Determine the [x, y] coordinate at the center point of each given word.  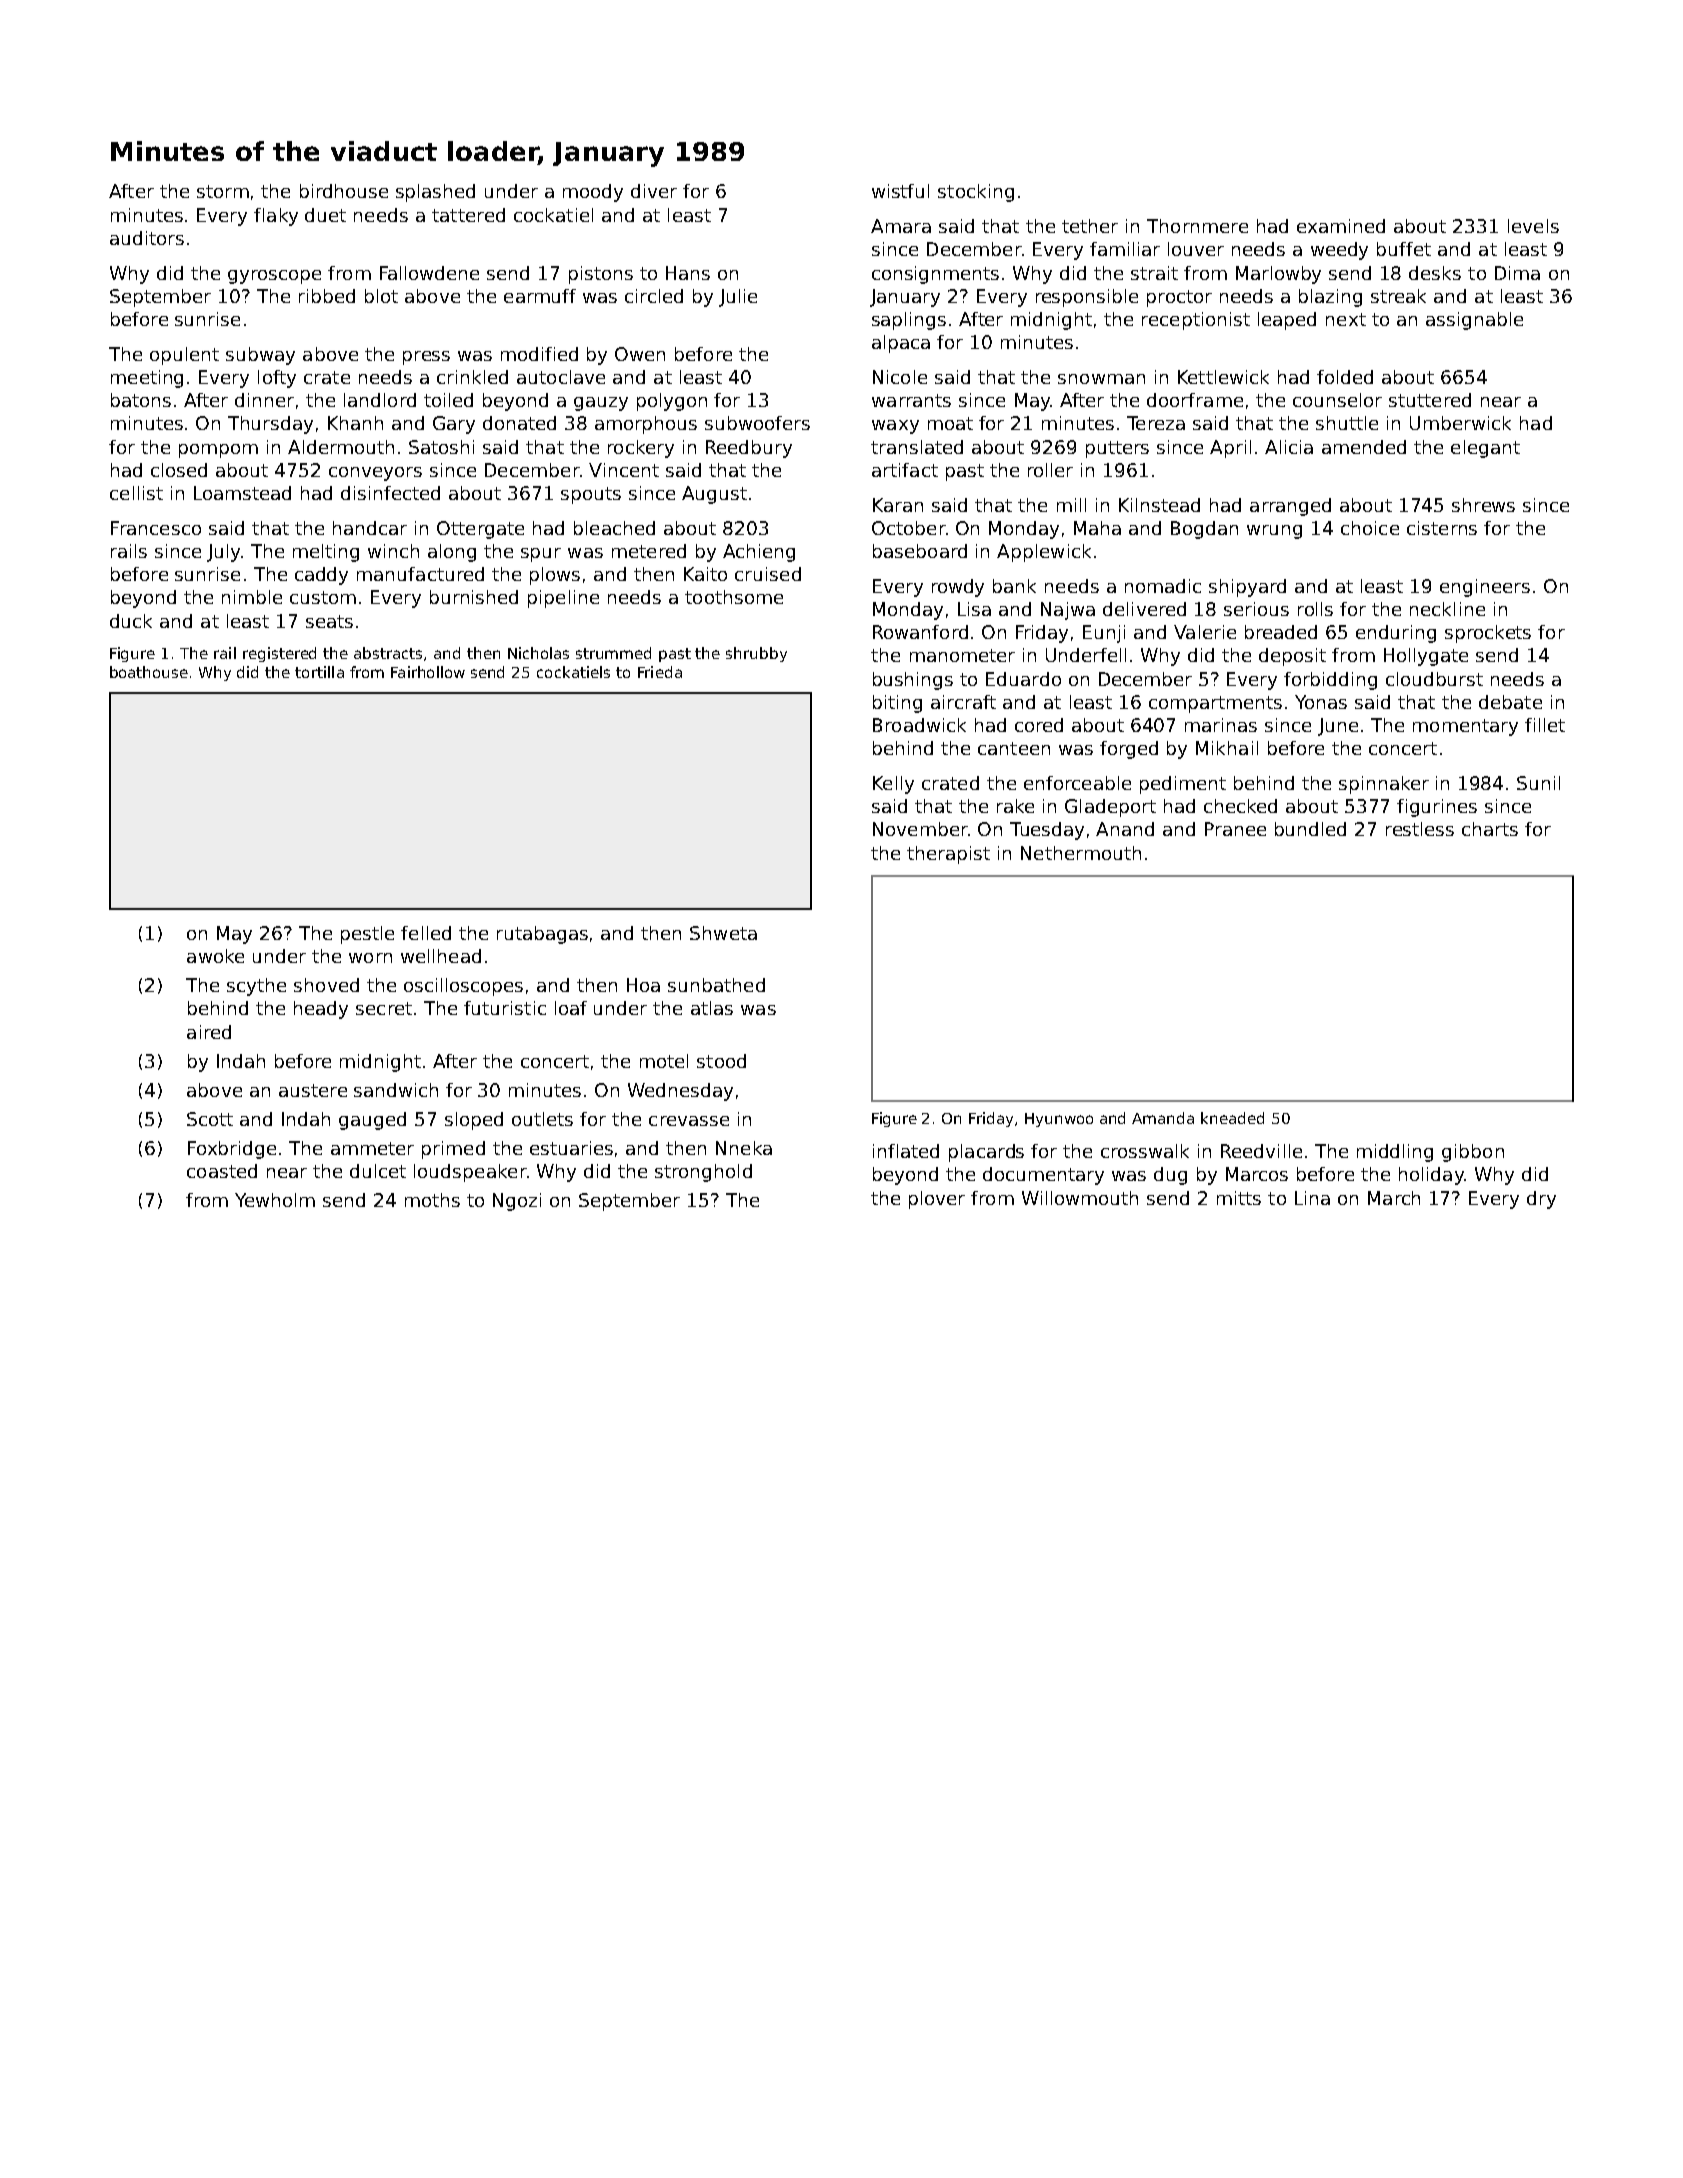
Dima [1517, 273]
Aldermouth [341, 447]
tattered [468, 215]
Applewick [1044, 553]
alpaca [901, 344]
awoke [215, 956]
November [920, 829]
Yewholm [275, 1200]
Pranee [1235, 829]
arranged [1290, 507]
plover [937, 1200]
